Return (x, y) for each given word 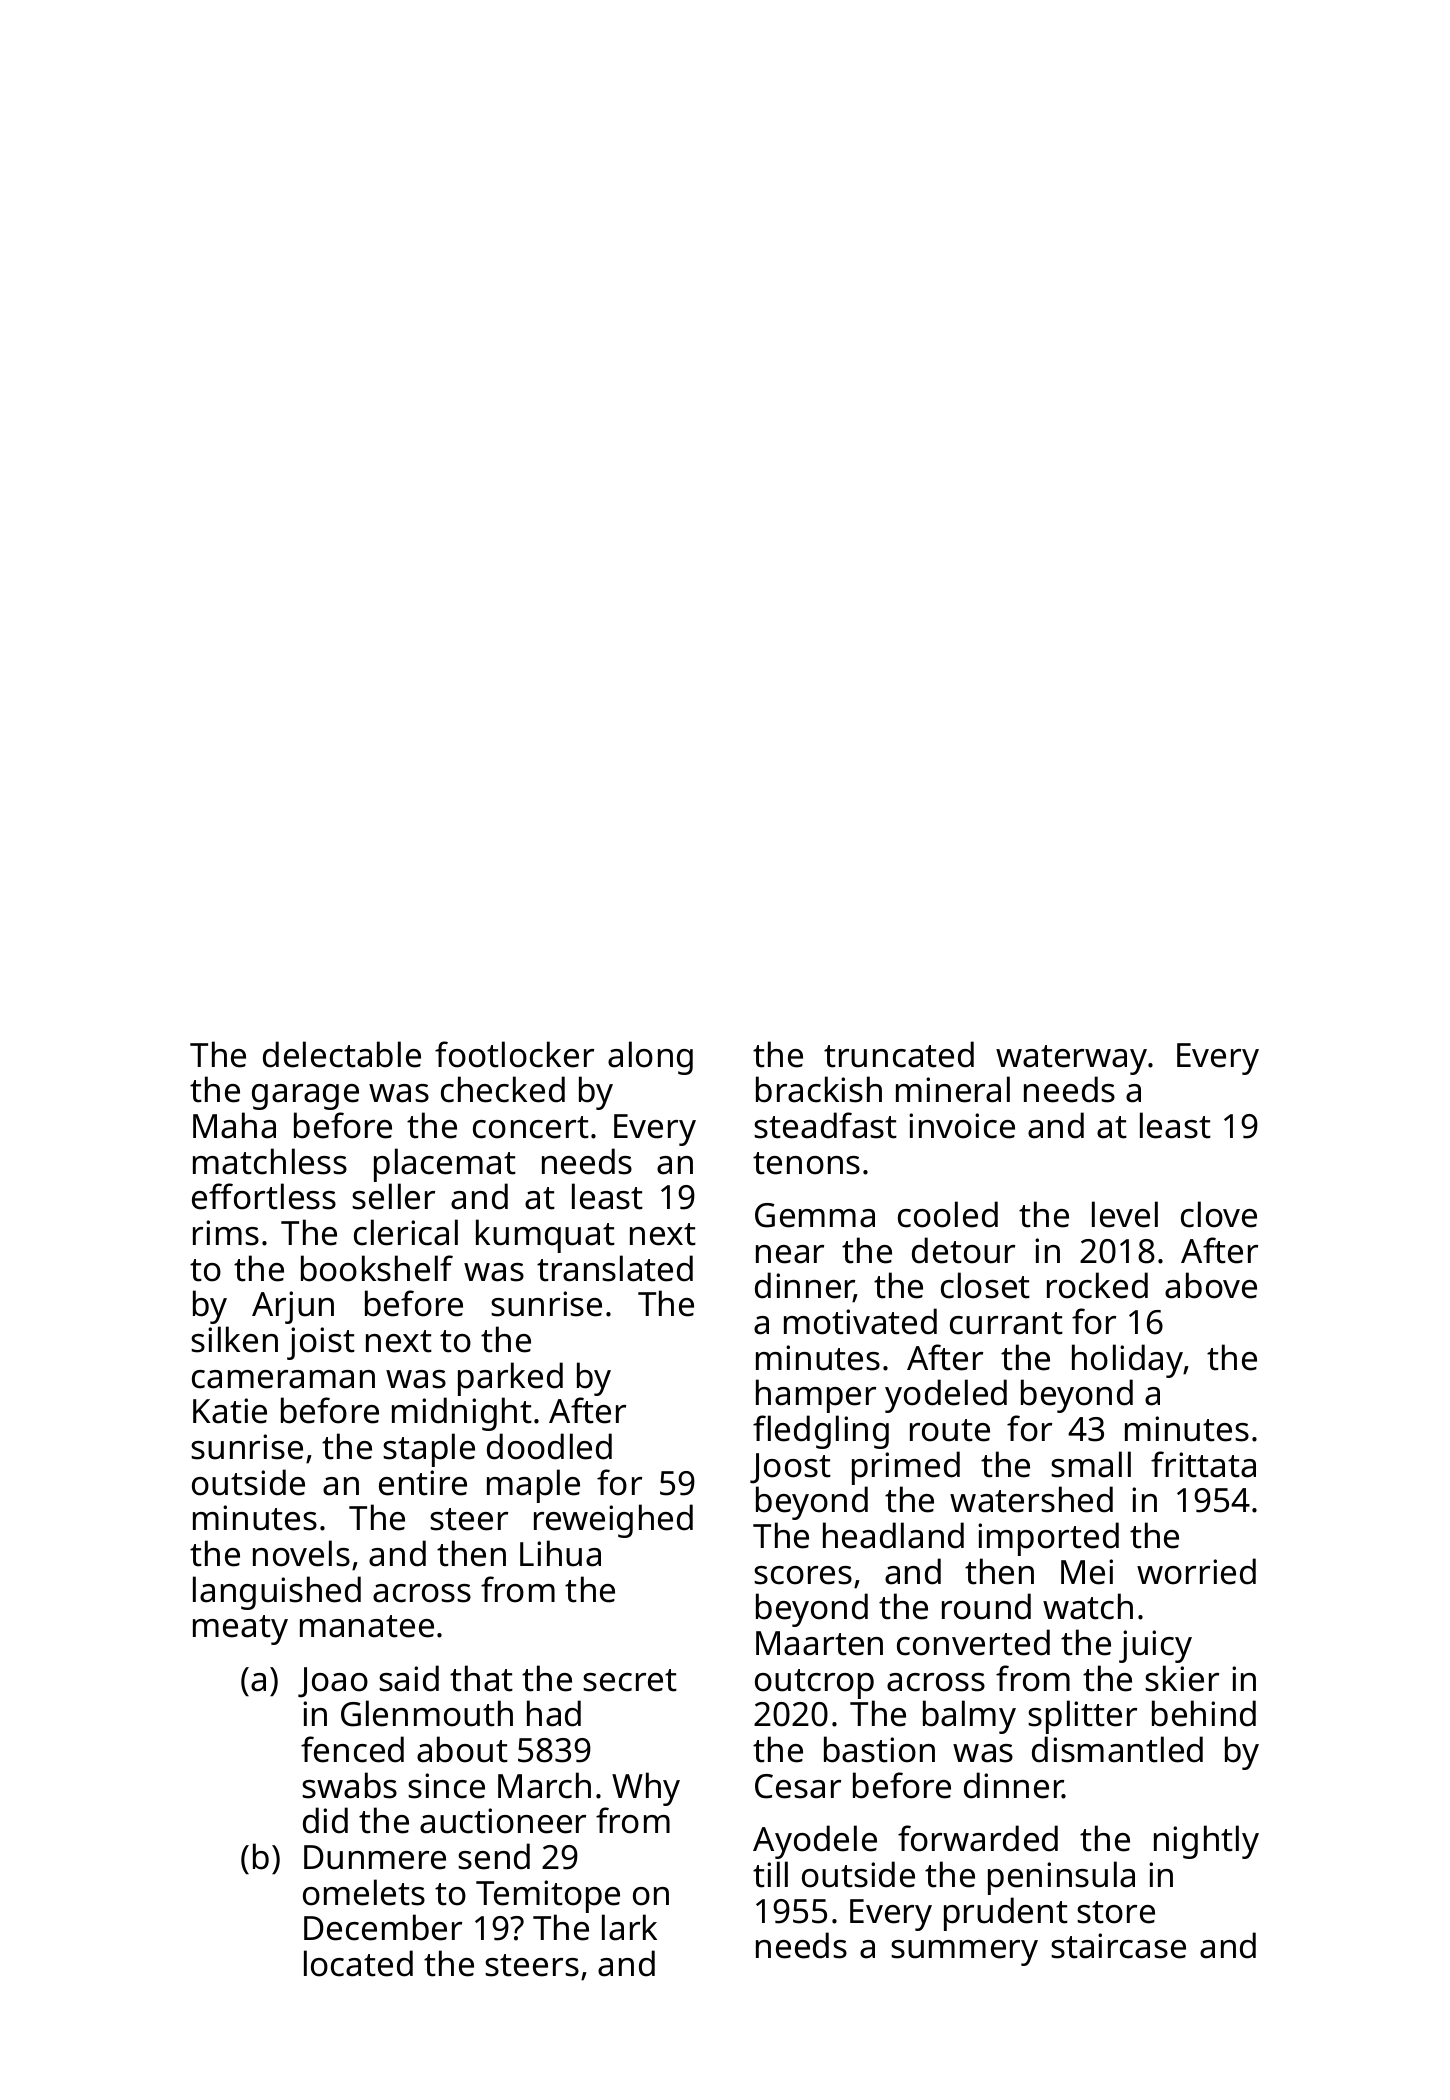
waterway (1071, 1060)
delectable (342, 1054)
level (1125, 1214)
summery (964, 1953)
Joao (333, 1682)
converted (973, 1642)
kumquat (545, 1236)
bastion (879, 1749)
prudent (1006, 1914)
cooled (948, 1214)
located (358, 1963)
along (650, 1058)
